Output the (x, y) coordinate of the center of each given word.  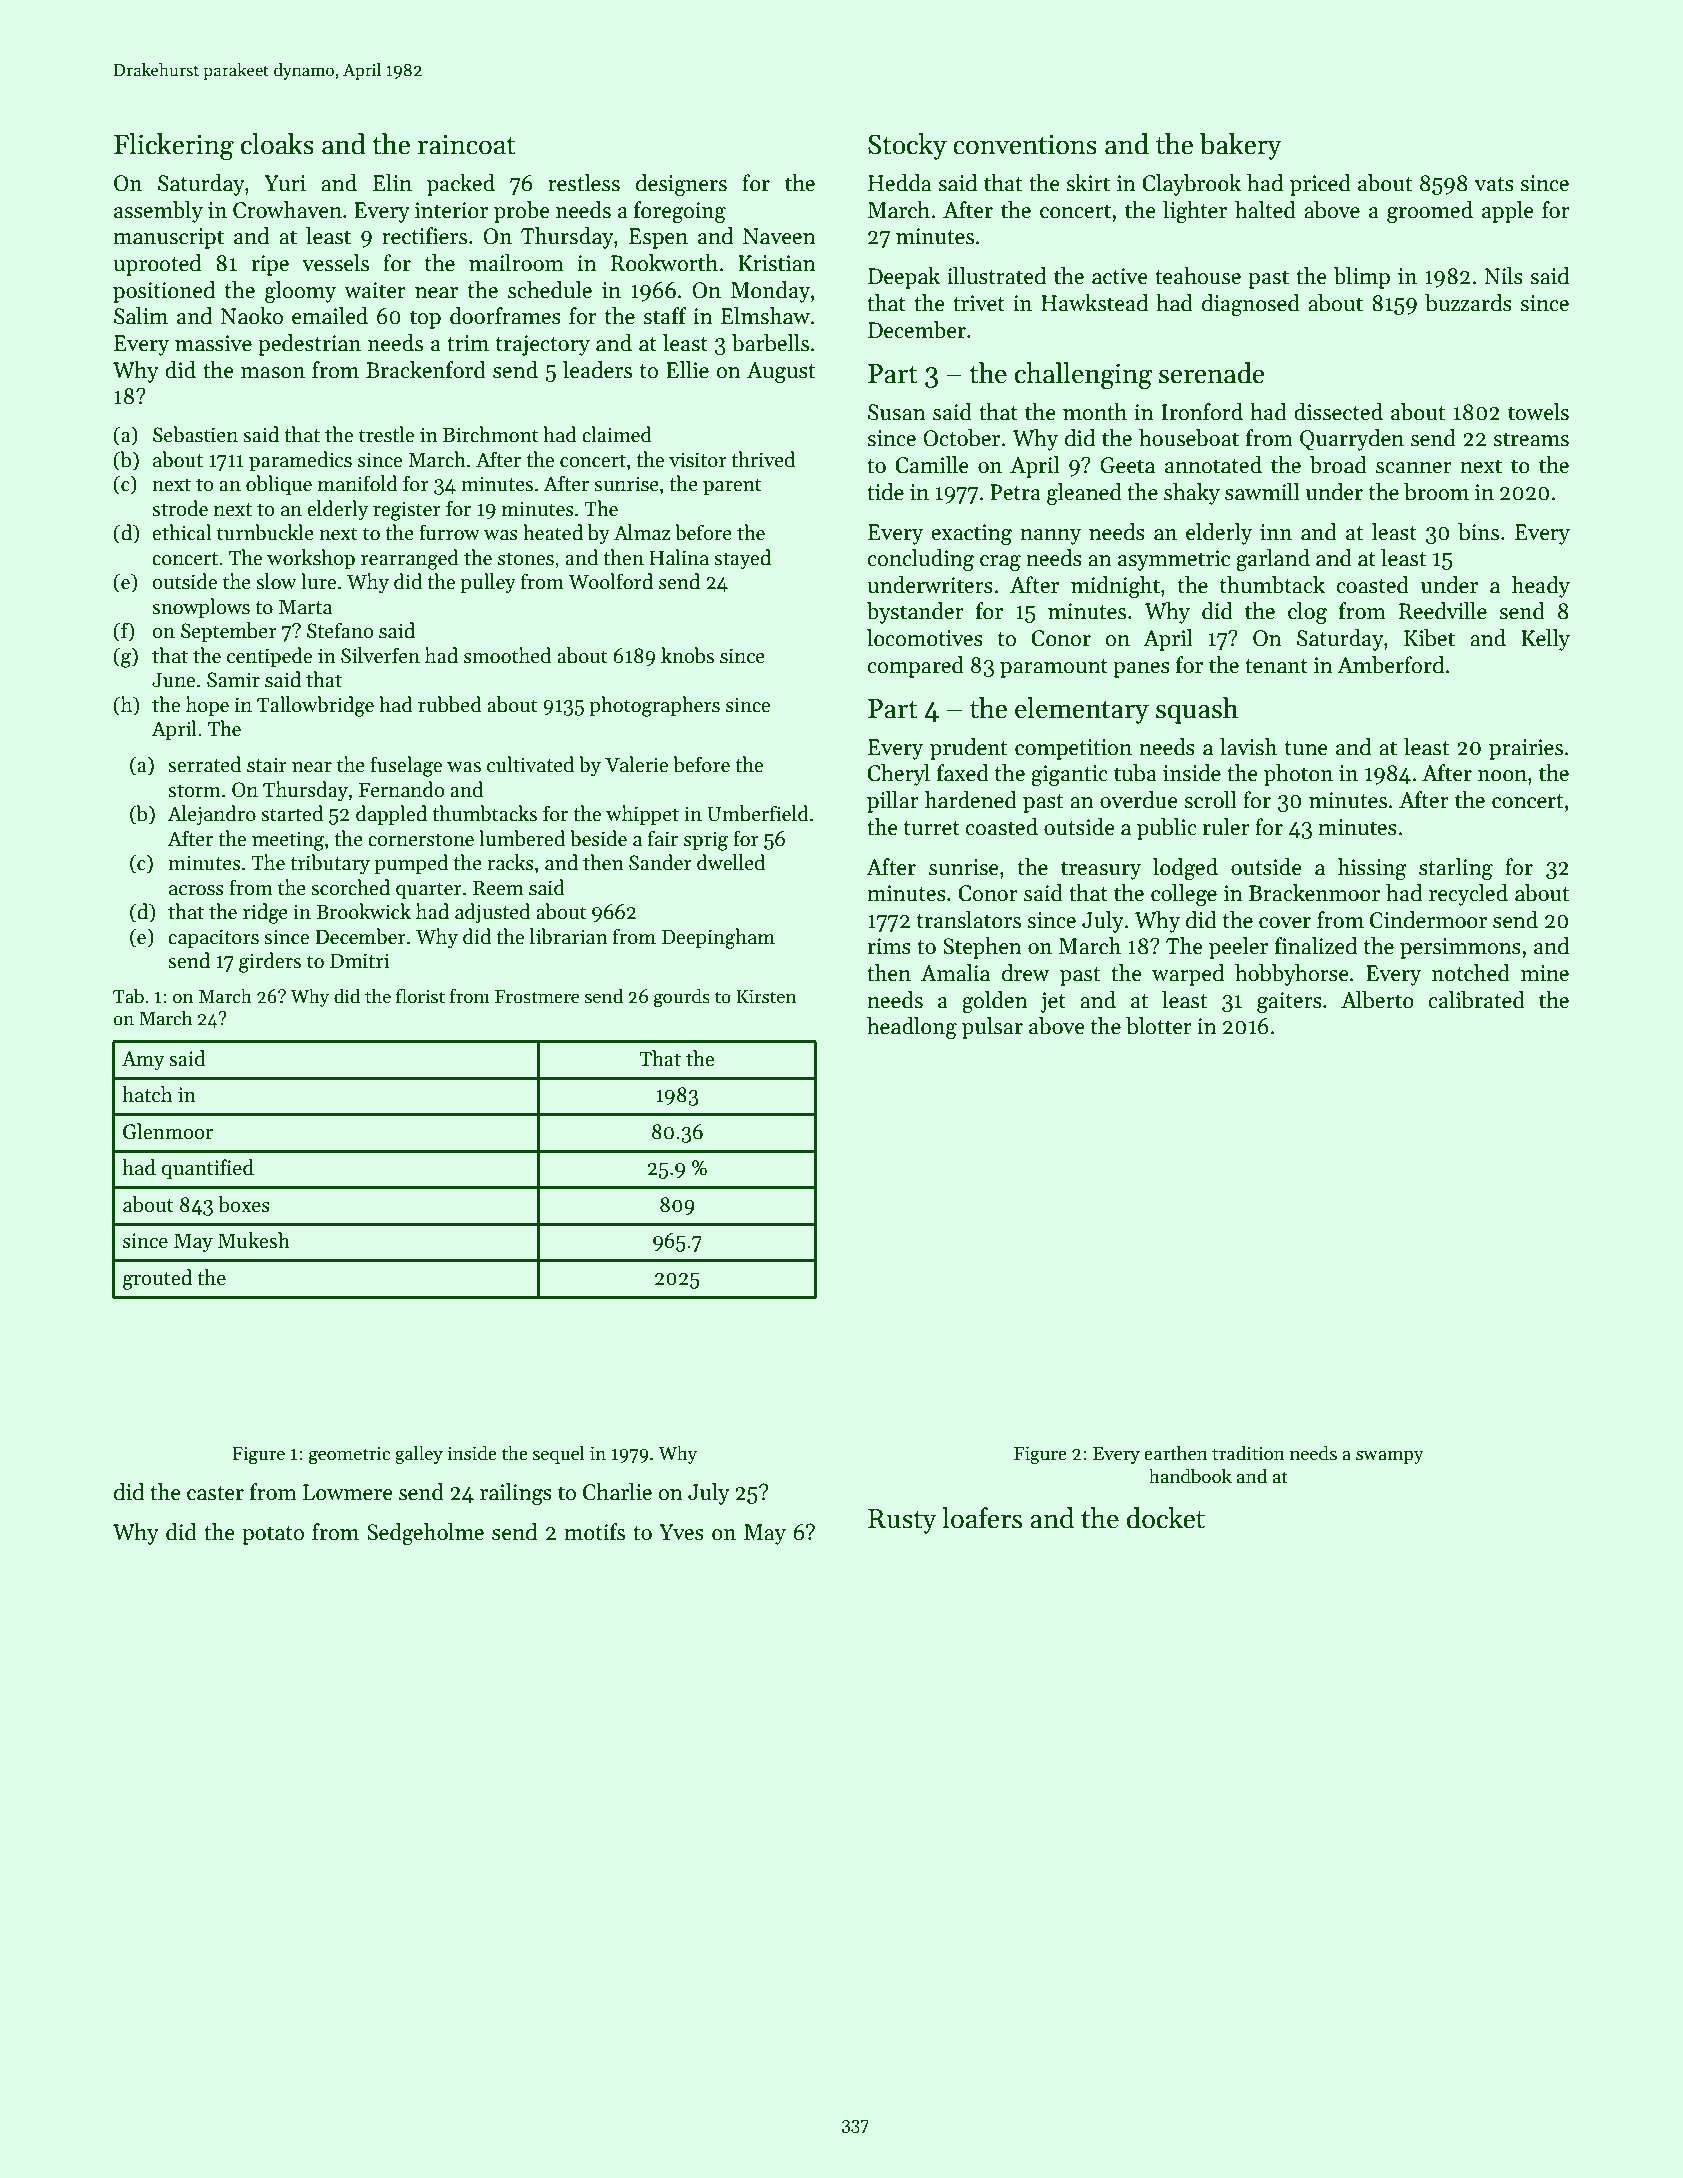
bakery (1241, 146)
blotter (1159, 1026)
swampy (1390, 1457)
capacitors (213, 938)
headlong (912, 1028)
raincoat (467, 144)
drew (1025, 973)
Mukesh (254, 1240)
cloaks (277, 144)
